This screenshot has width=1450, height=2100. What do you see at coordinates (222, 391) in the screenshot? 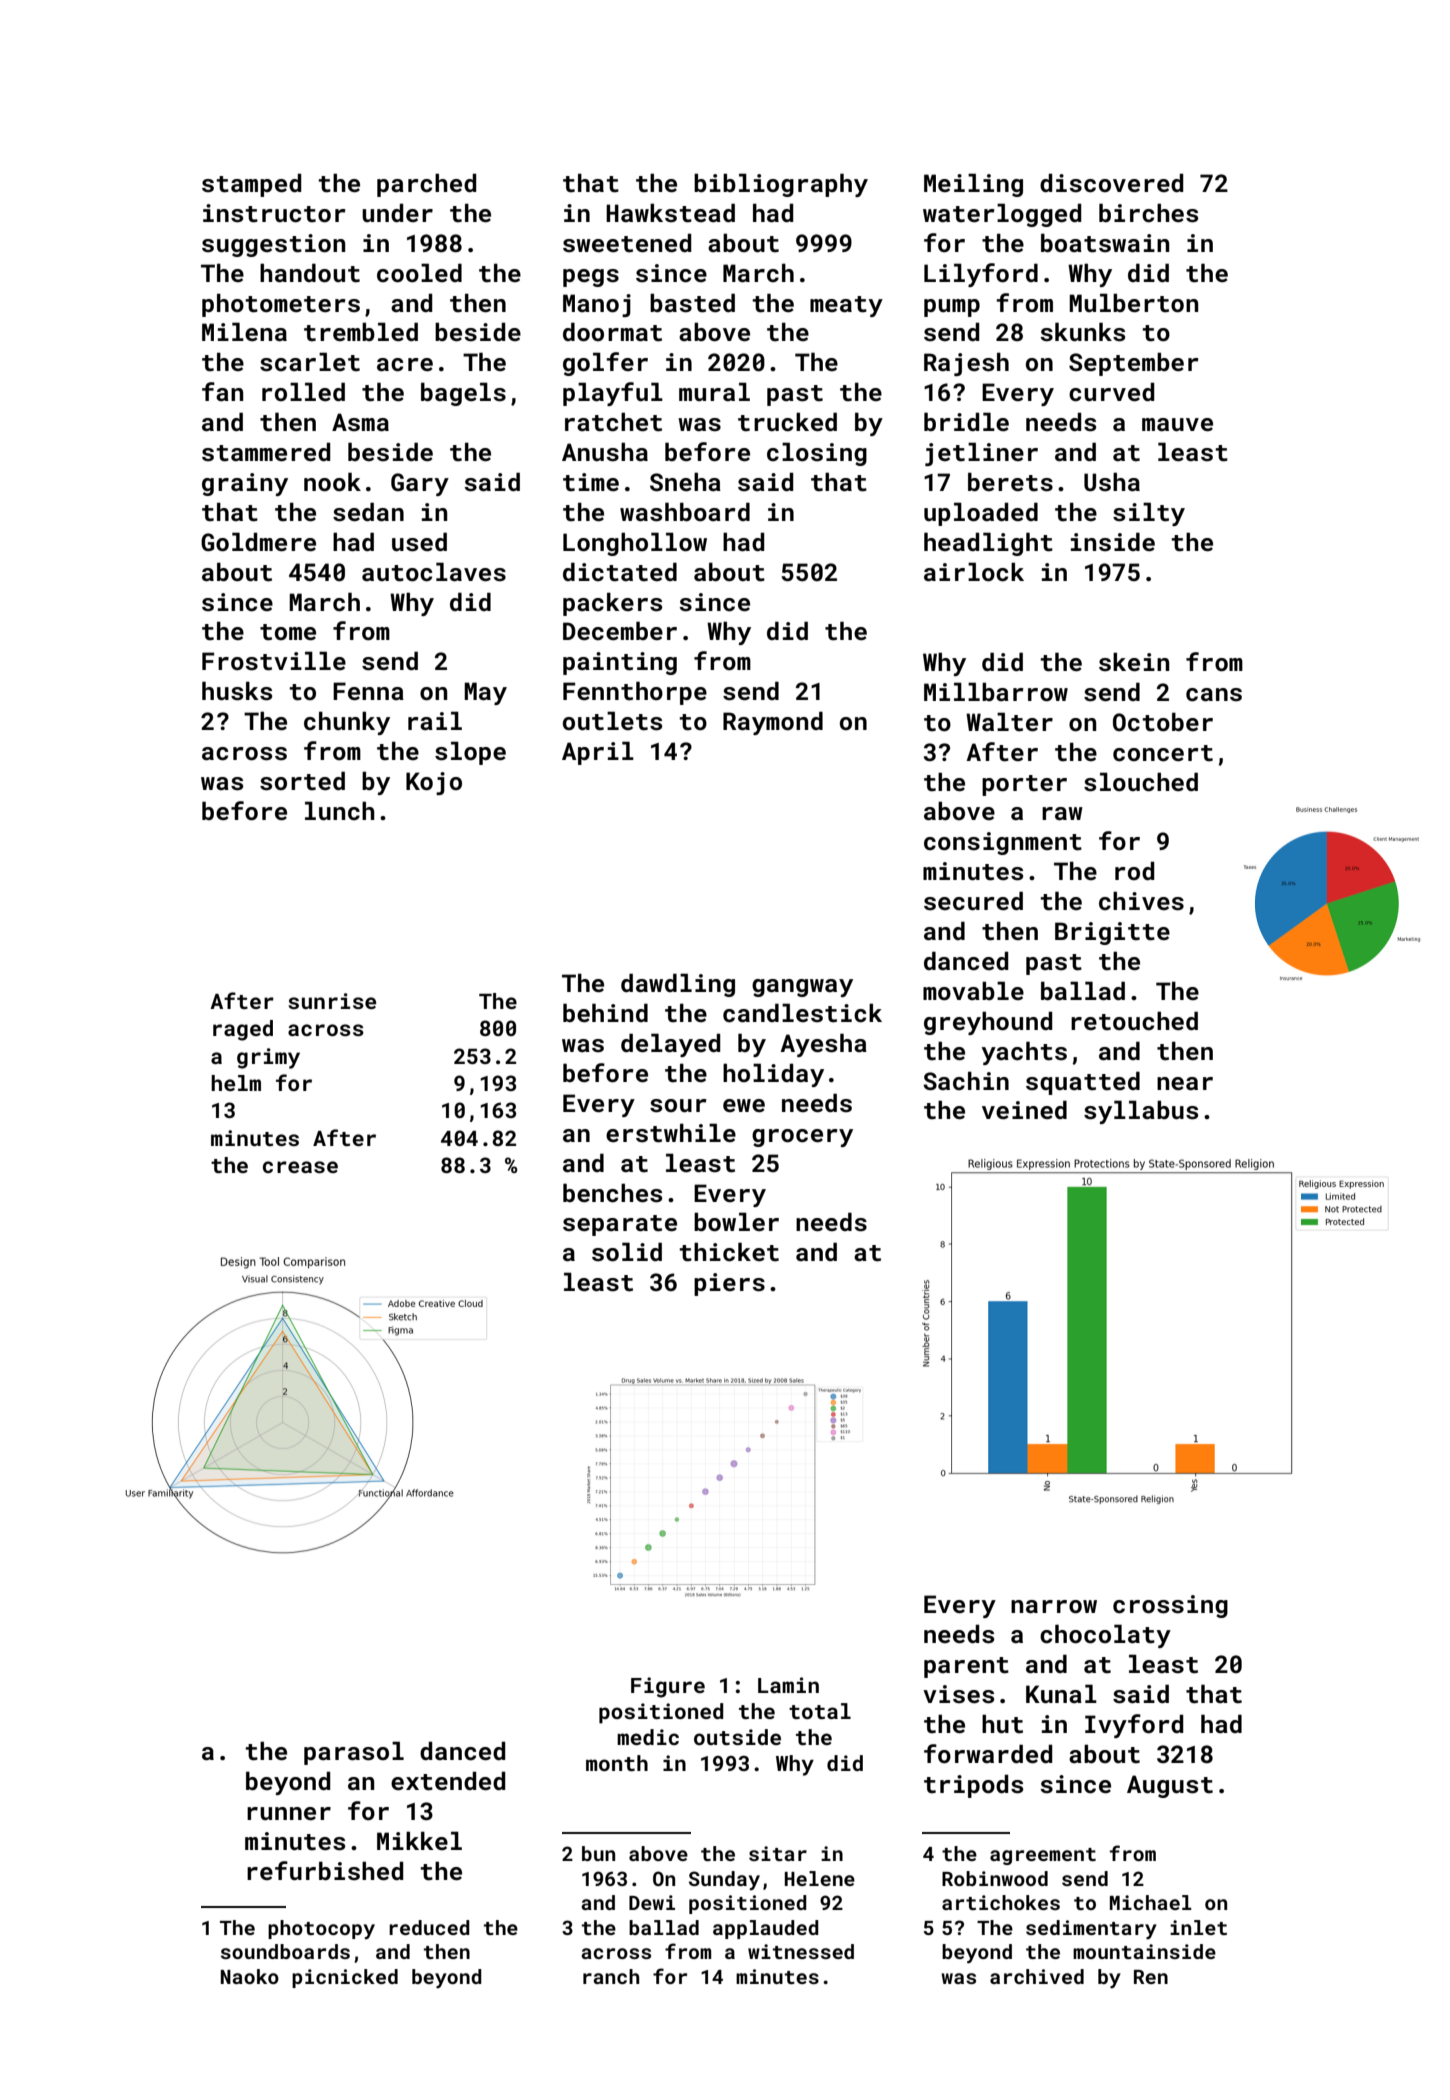
I see `fan` at bounding box center [222, 391].
